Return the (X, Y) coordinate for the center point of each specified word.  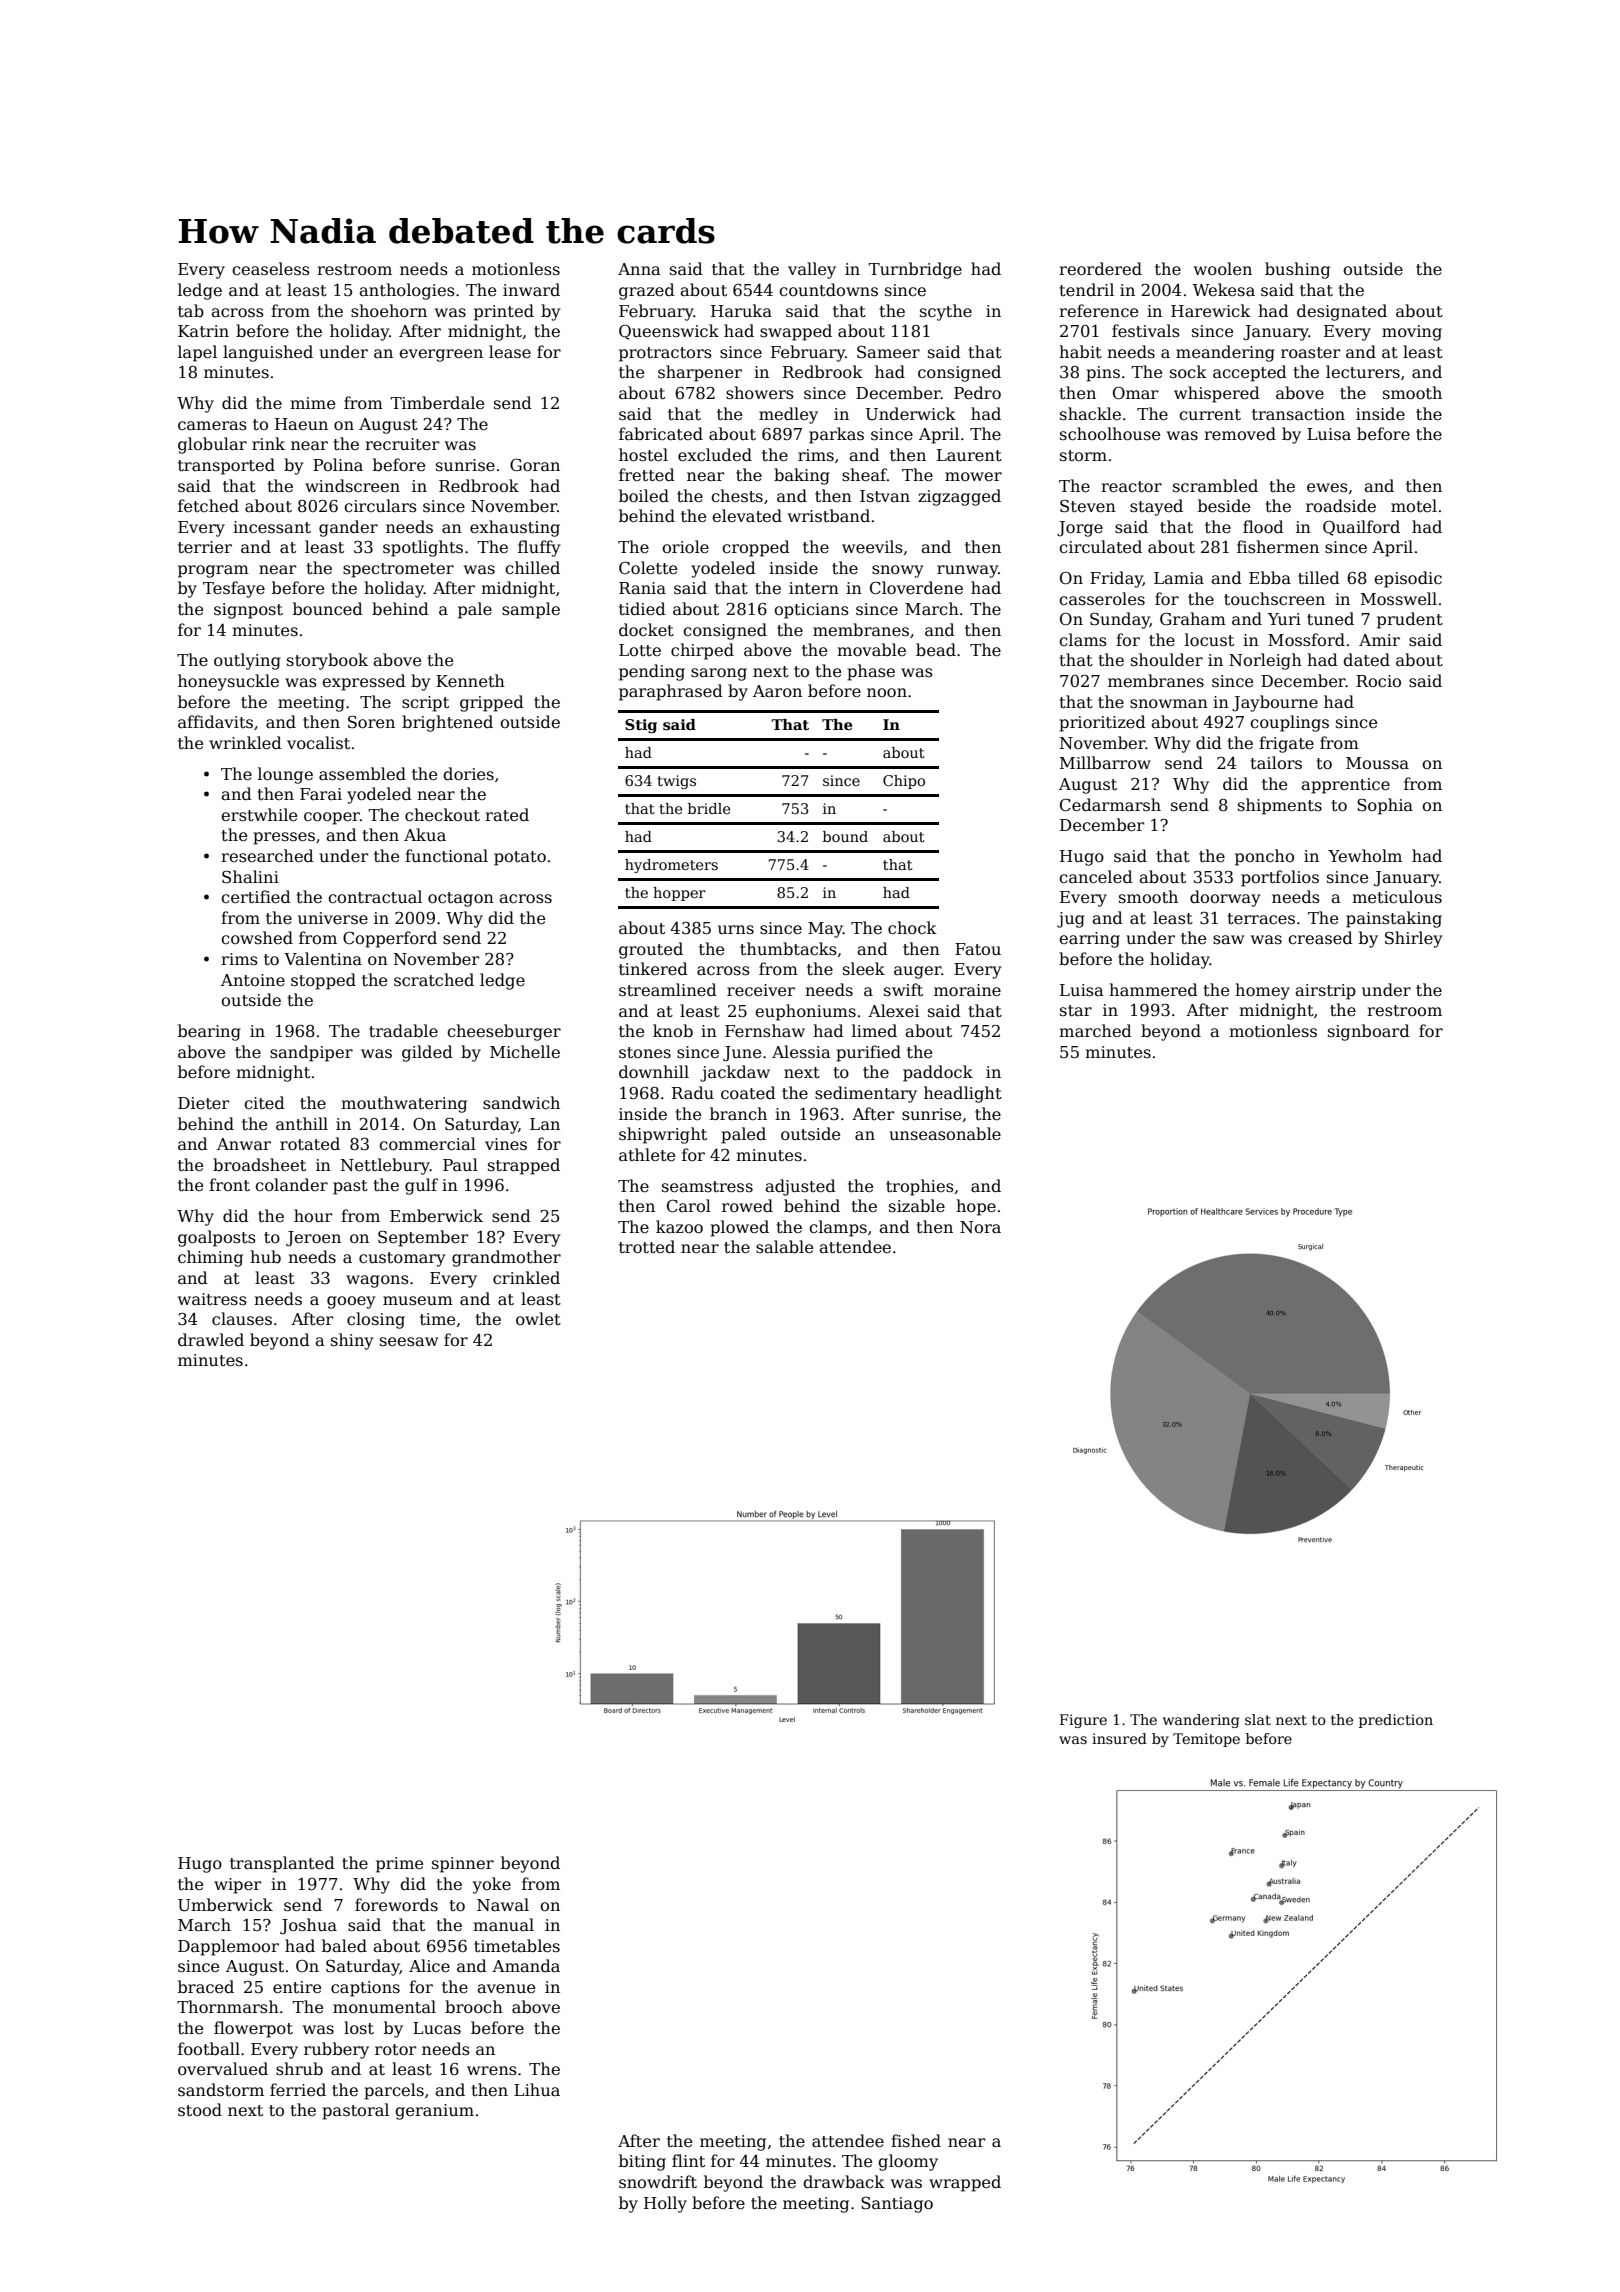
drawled (211, 1340)
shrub (299, 2068)
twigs (676, 782)
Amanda (526, 1966)
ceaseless (271, 269)
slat (1258, 1719)
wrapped (965, 2183)
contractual (375, 897)
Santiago (897, 2204)
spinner (463, 1865)
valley (812, 270)
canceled (1096, 877)
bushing (1297, 270)
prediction (1396, 1721)
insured (1119, 1738)
